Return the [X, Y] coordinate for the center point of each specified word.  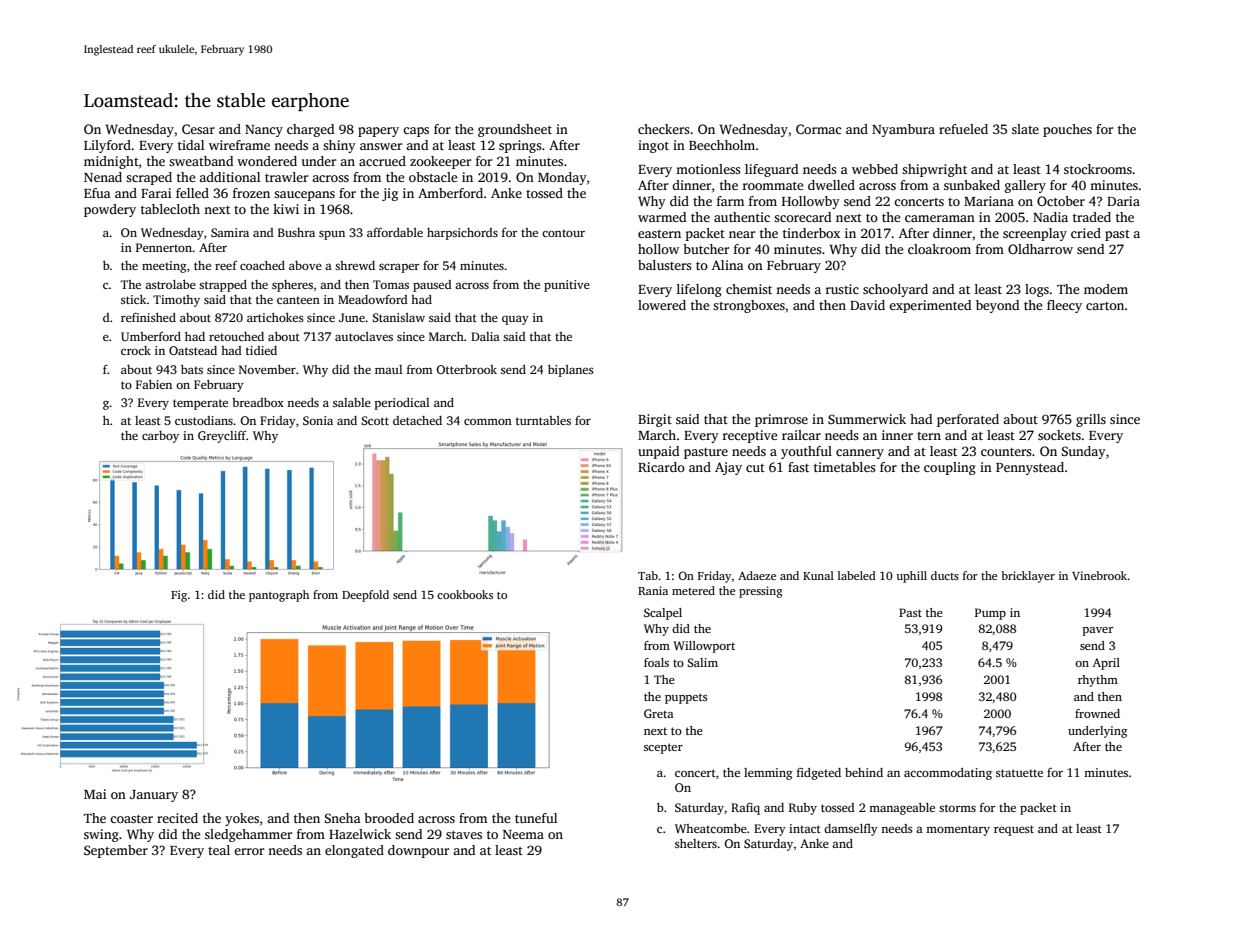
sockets [1059, 435]
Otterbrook [466, 369]
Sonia [318, 420]
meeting [164, 267]
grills [1091, 420]
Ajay [728, 468]
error [249, 851]
